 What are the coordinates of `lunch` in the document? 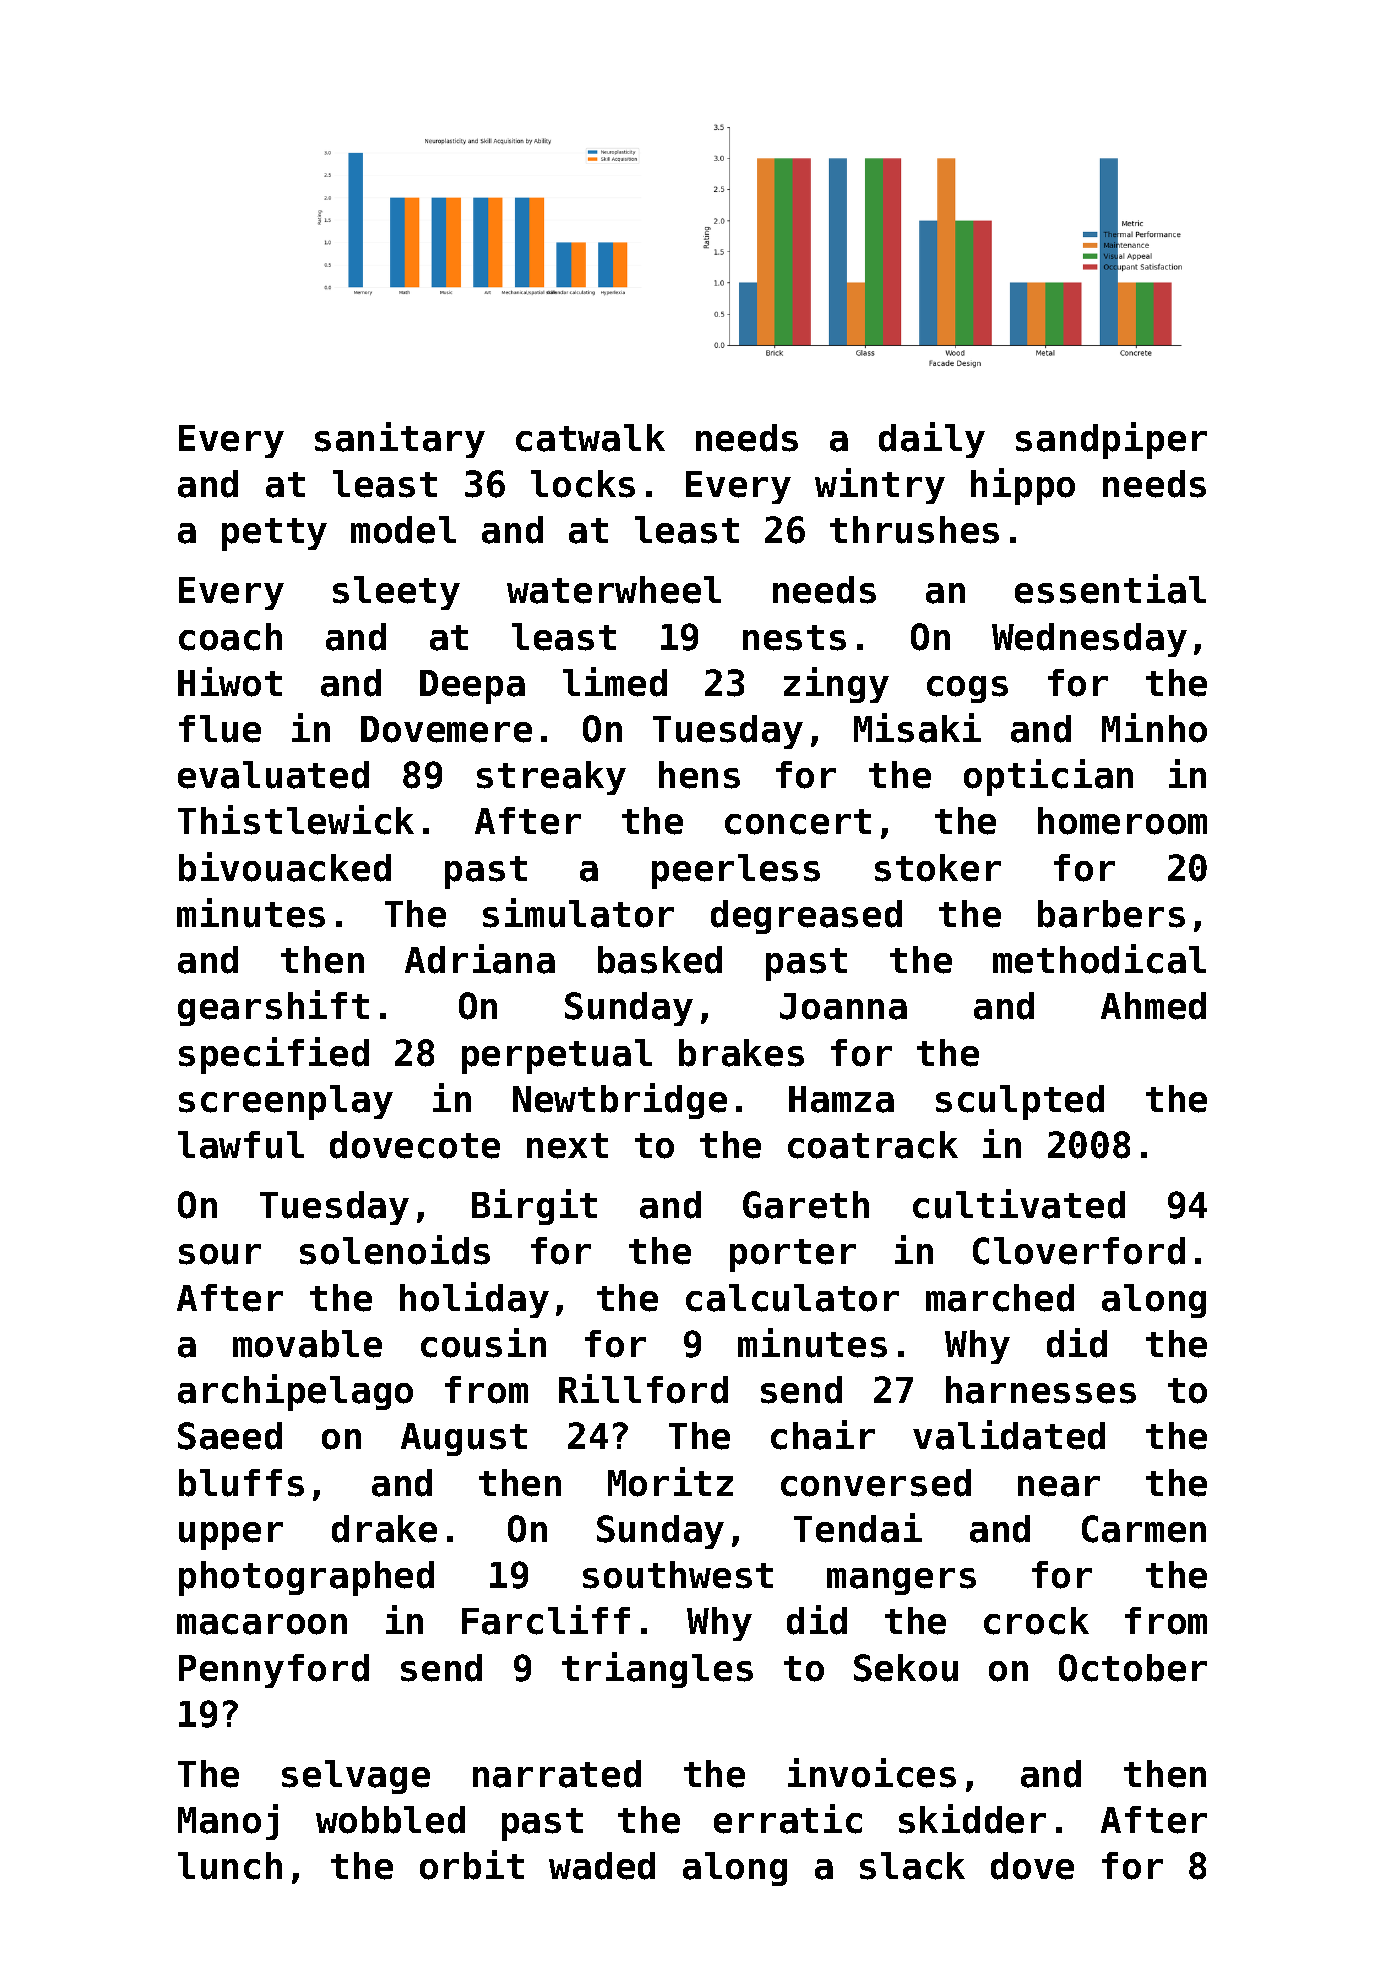 It's located at (230, 1866).
